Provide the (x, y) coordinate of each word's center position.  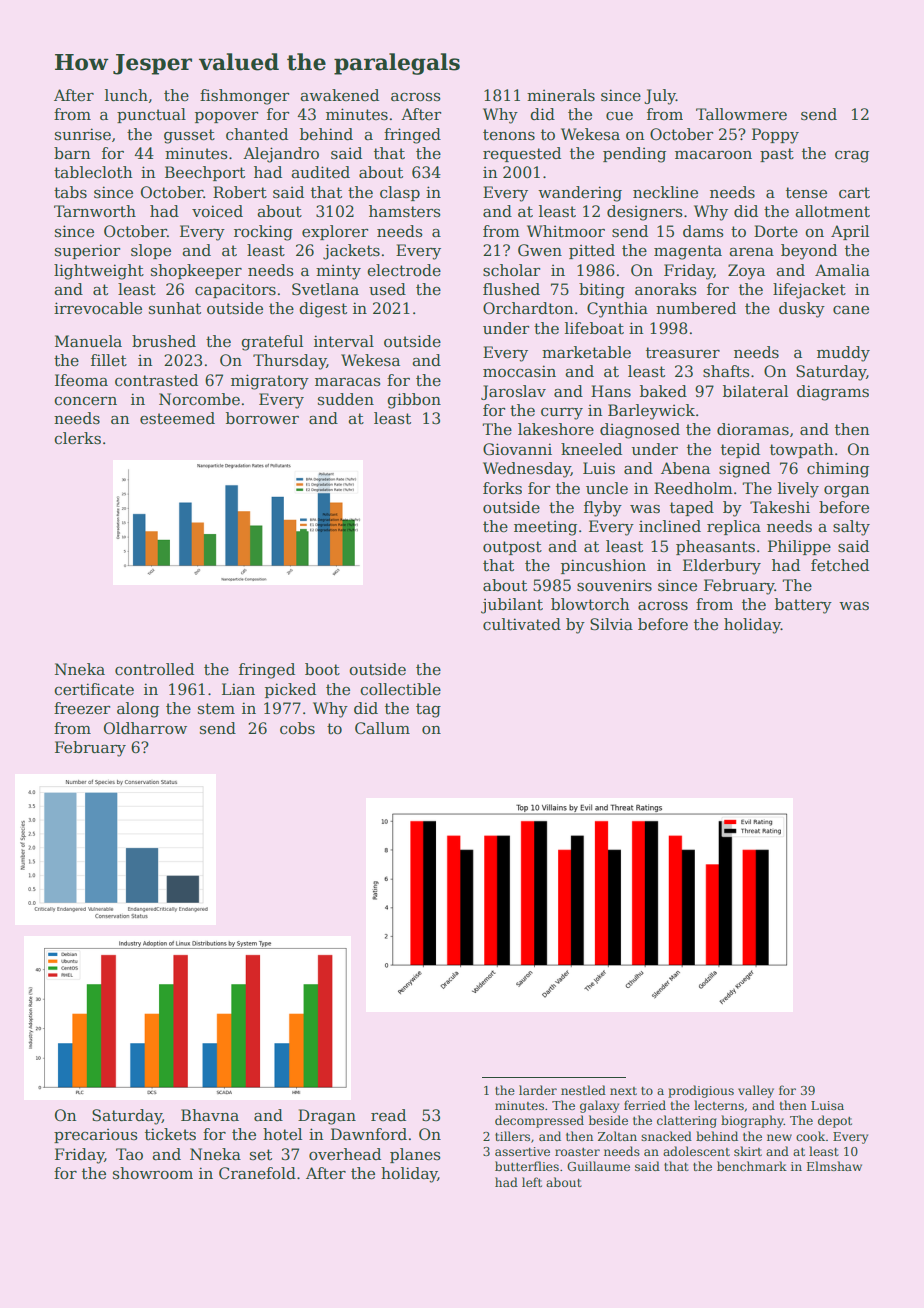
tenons (509, 135)
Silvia (611, 624)
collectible (400, 689)
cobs (297, 728)
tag (428, 710)
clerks (77, 438)
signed (744, 470)
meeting (545, 528)
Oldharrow (145, 728)
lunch (126, 95)
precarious (96, 1136)
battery (803, 606)
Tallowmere (741, 114)
